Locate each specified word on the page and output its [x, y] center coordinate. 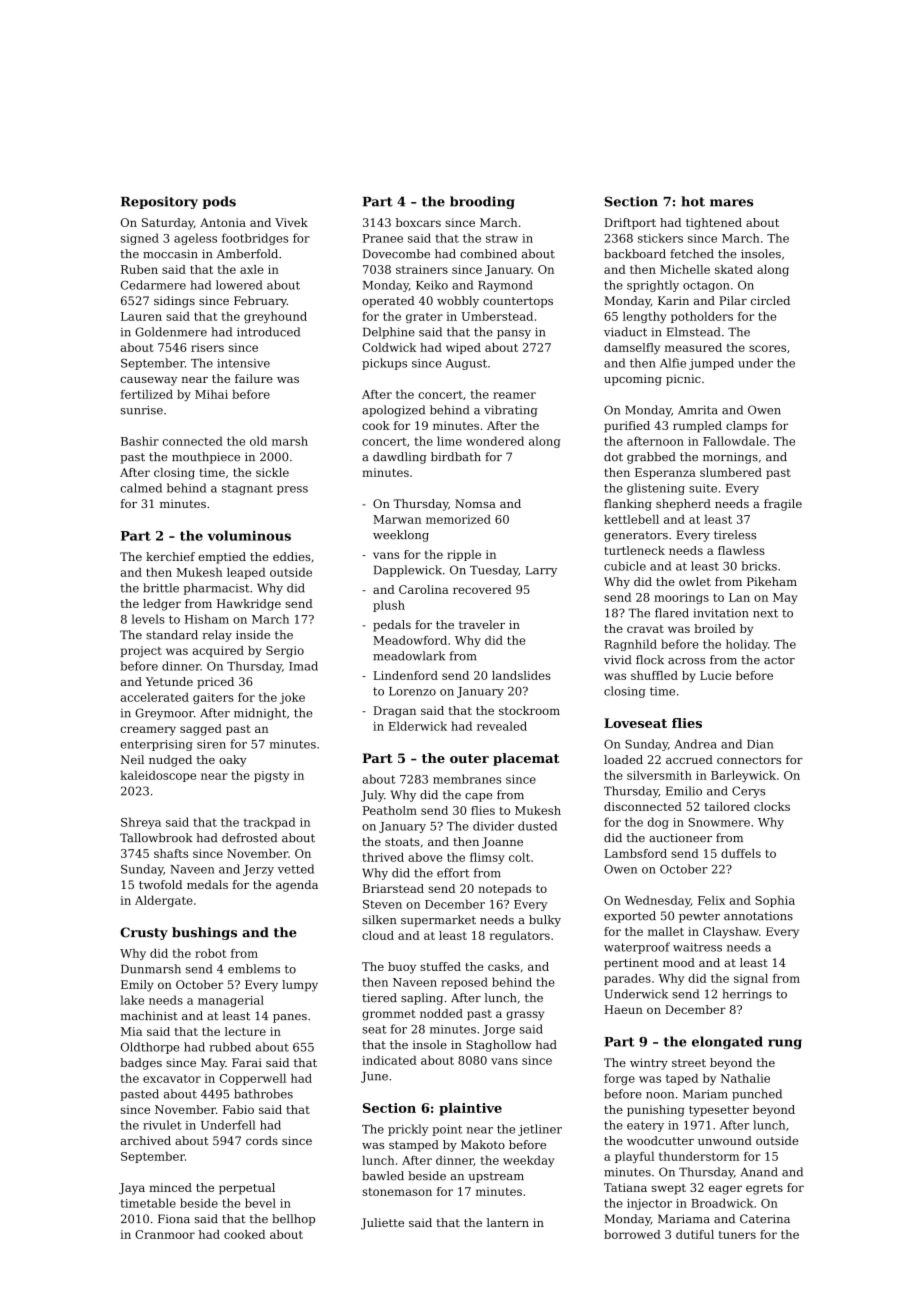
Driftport [630, 224]
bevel [260, 1203]
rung [785, 1044]
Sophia [775, 901]
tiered [379, 998]
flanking [628, 505]
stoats [402, 842]
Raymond [505, 286]
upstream [496, 1177]
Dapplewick [408, 571]
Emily [137, 986]
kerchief [170, 556]
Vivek [291, 222]
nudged [170, 761]
